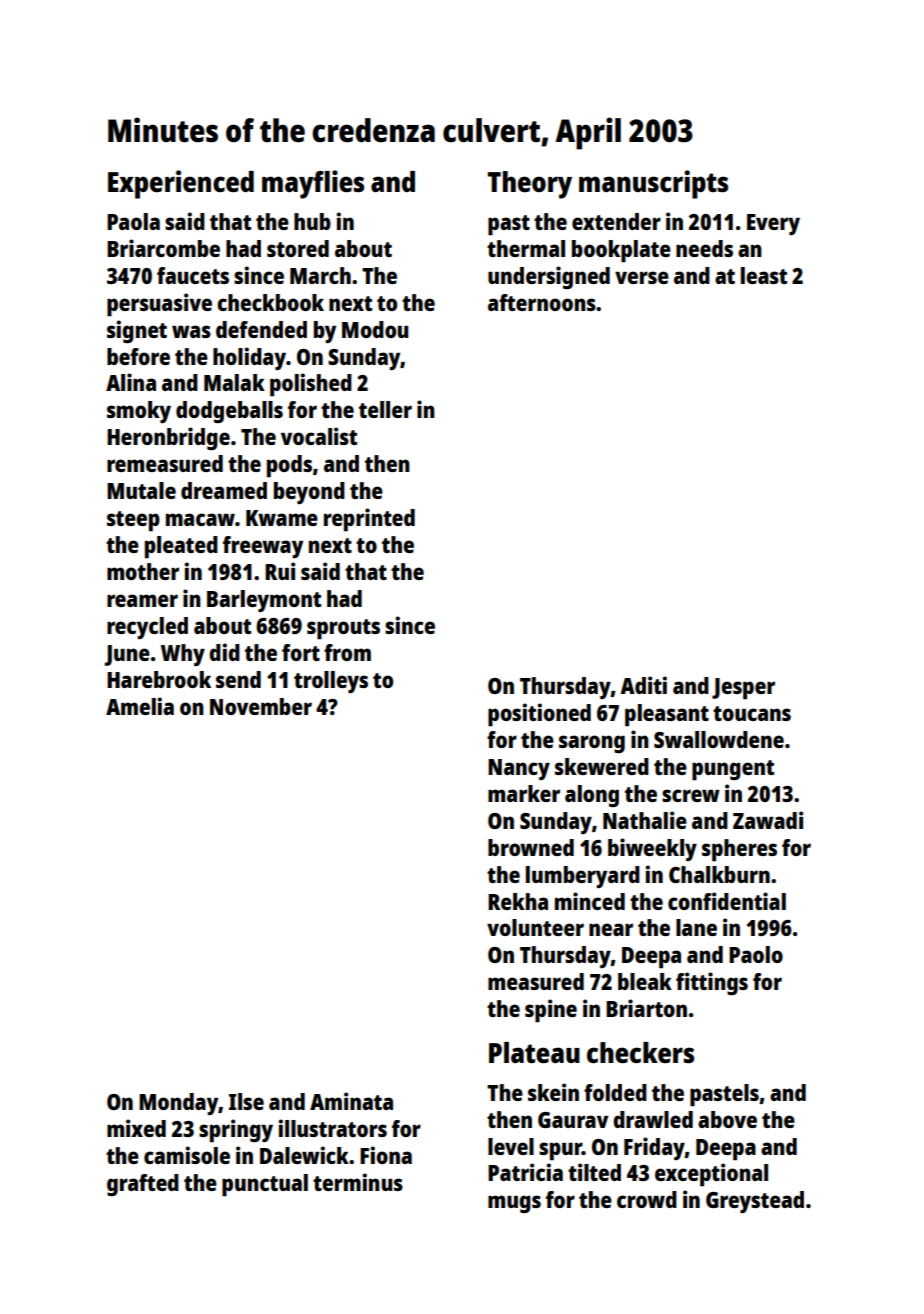  What do you see at coordinates (181, 184) in the image?
I see `Experienced` at bounding box center [181, 184].
